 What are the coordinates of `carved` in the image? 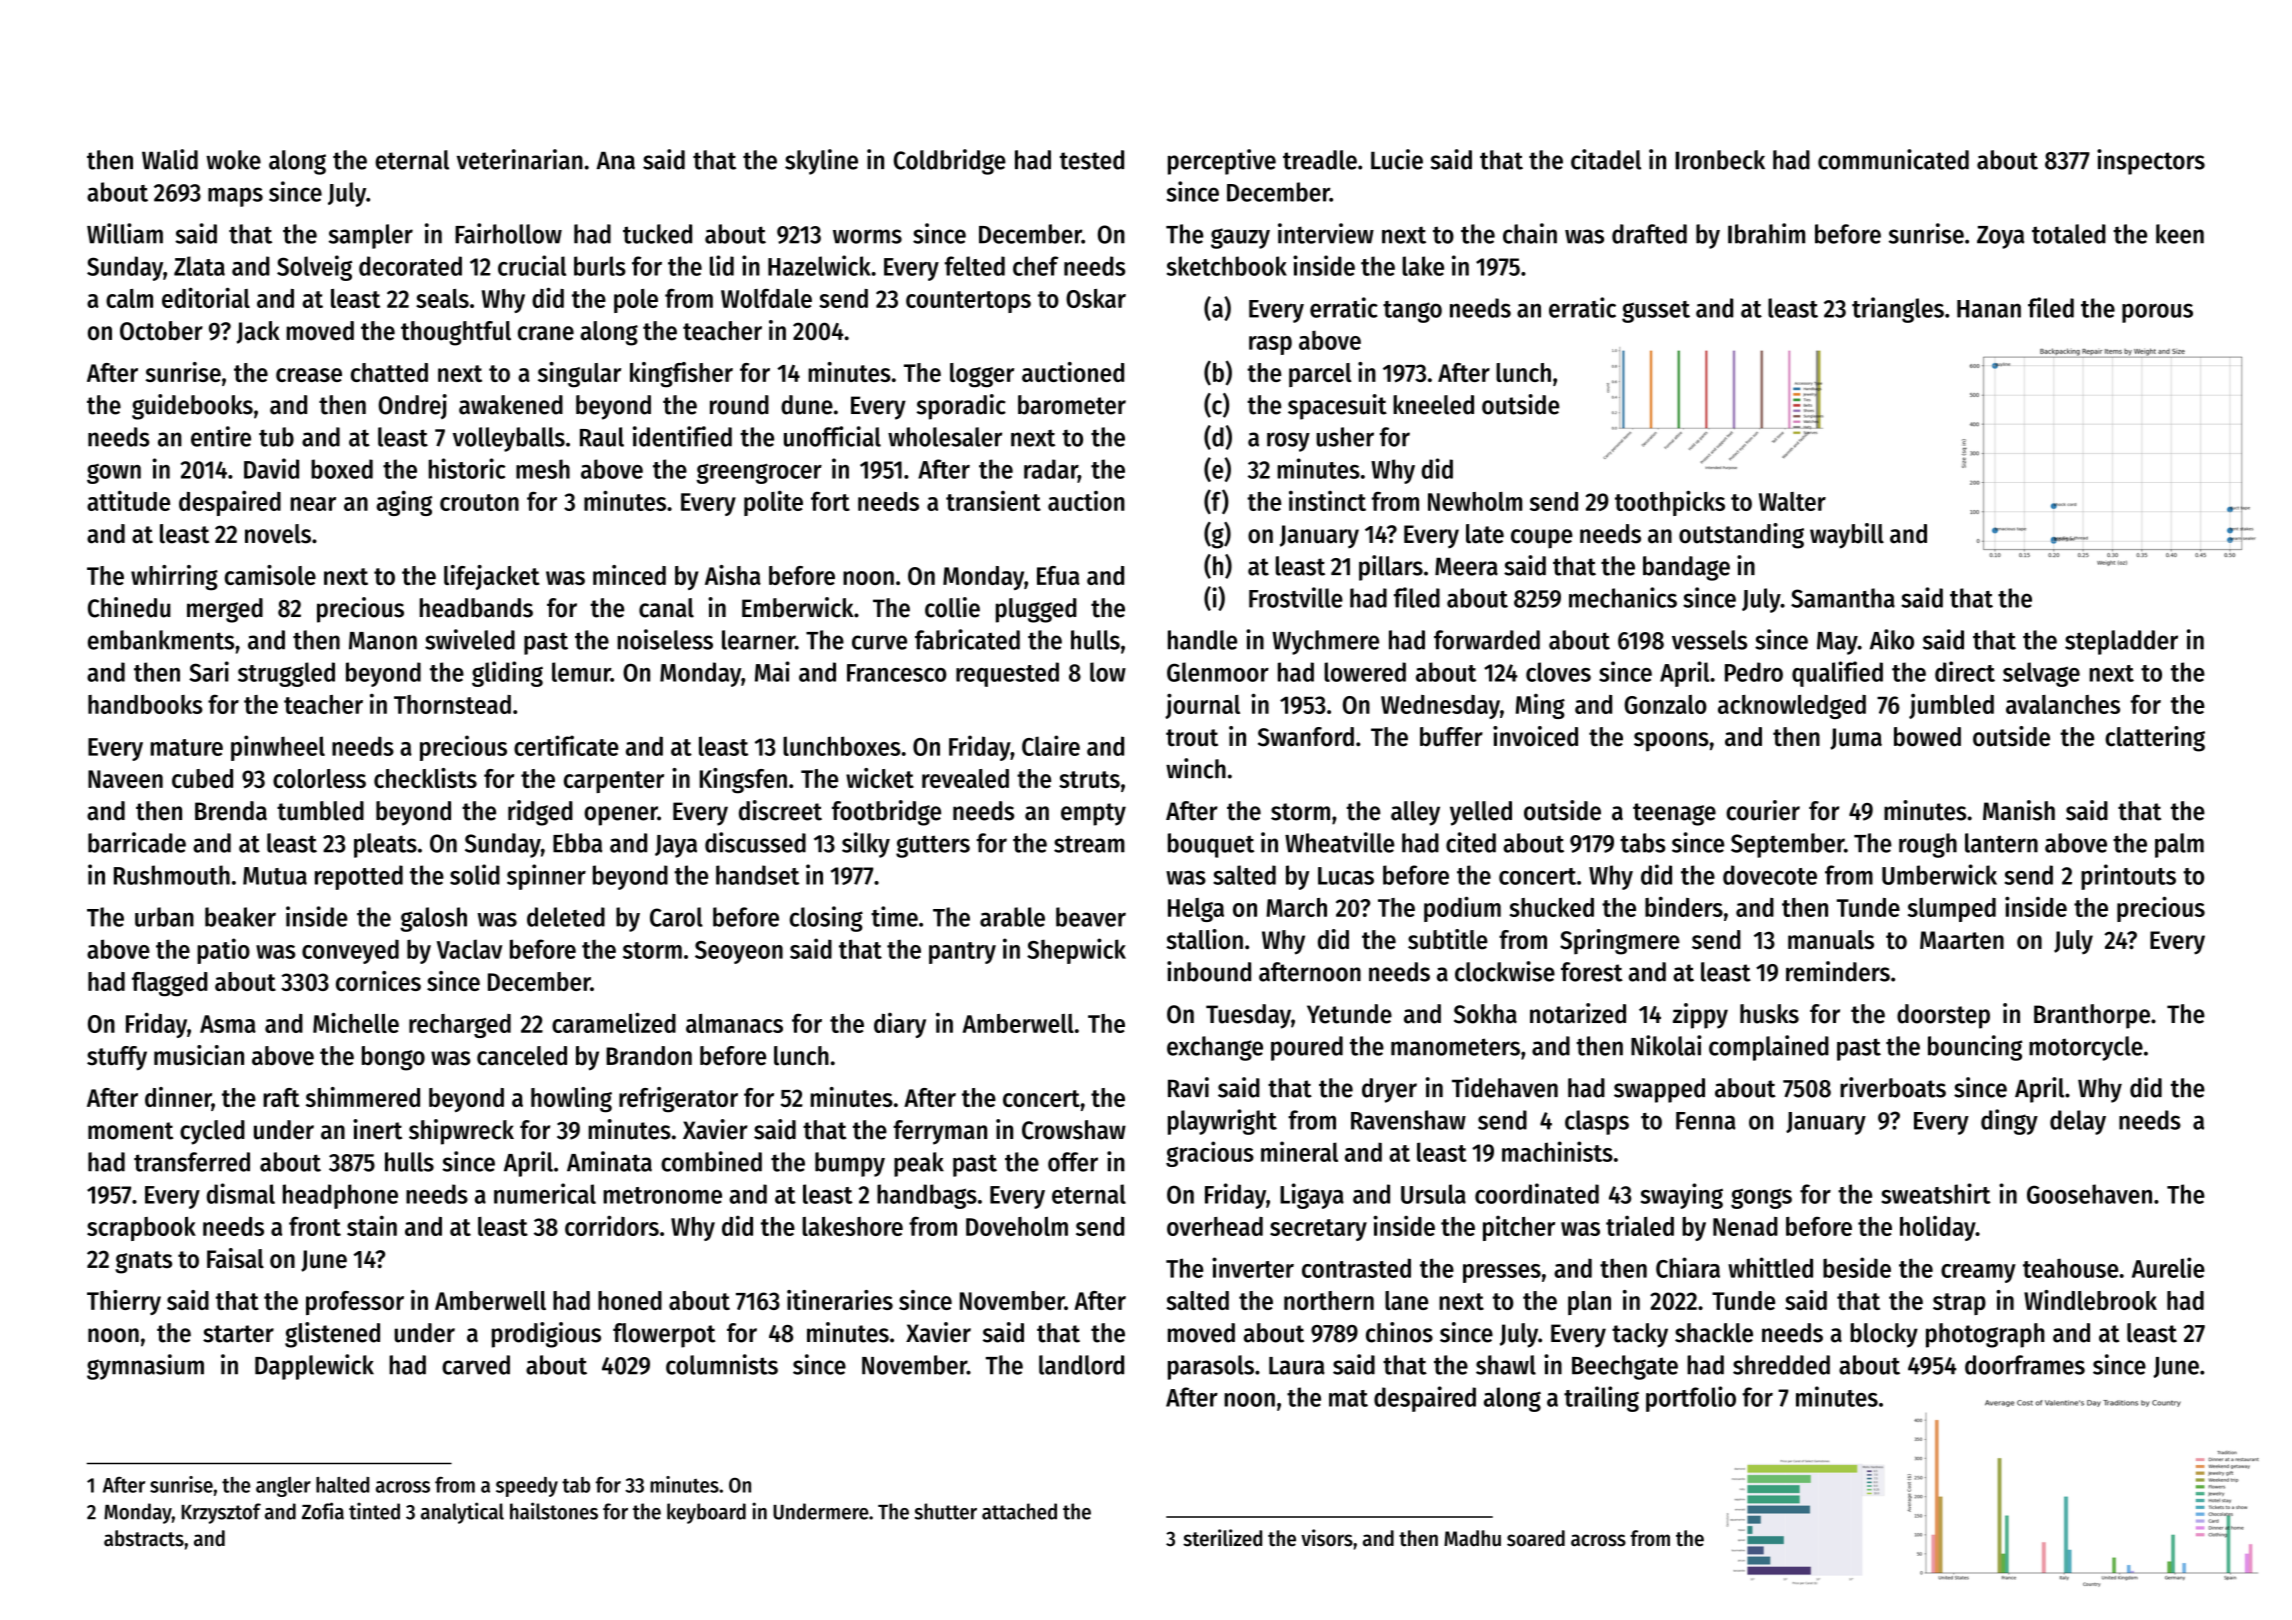 It's located at (476, 1365).
